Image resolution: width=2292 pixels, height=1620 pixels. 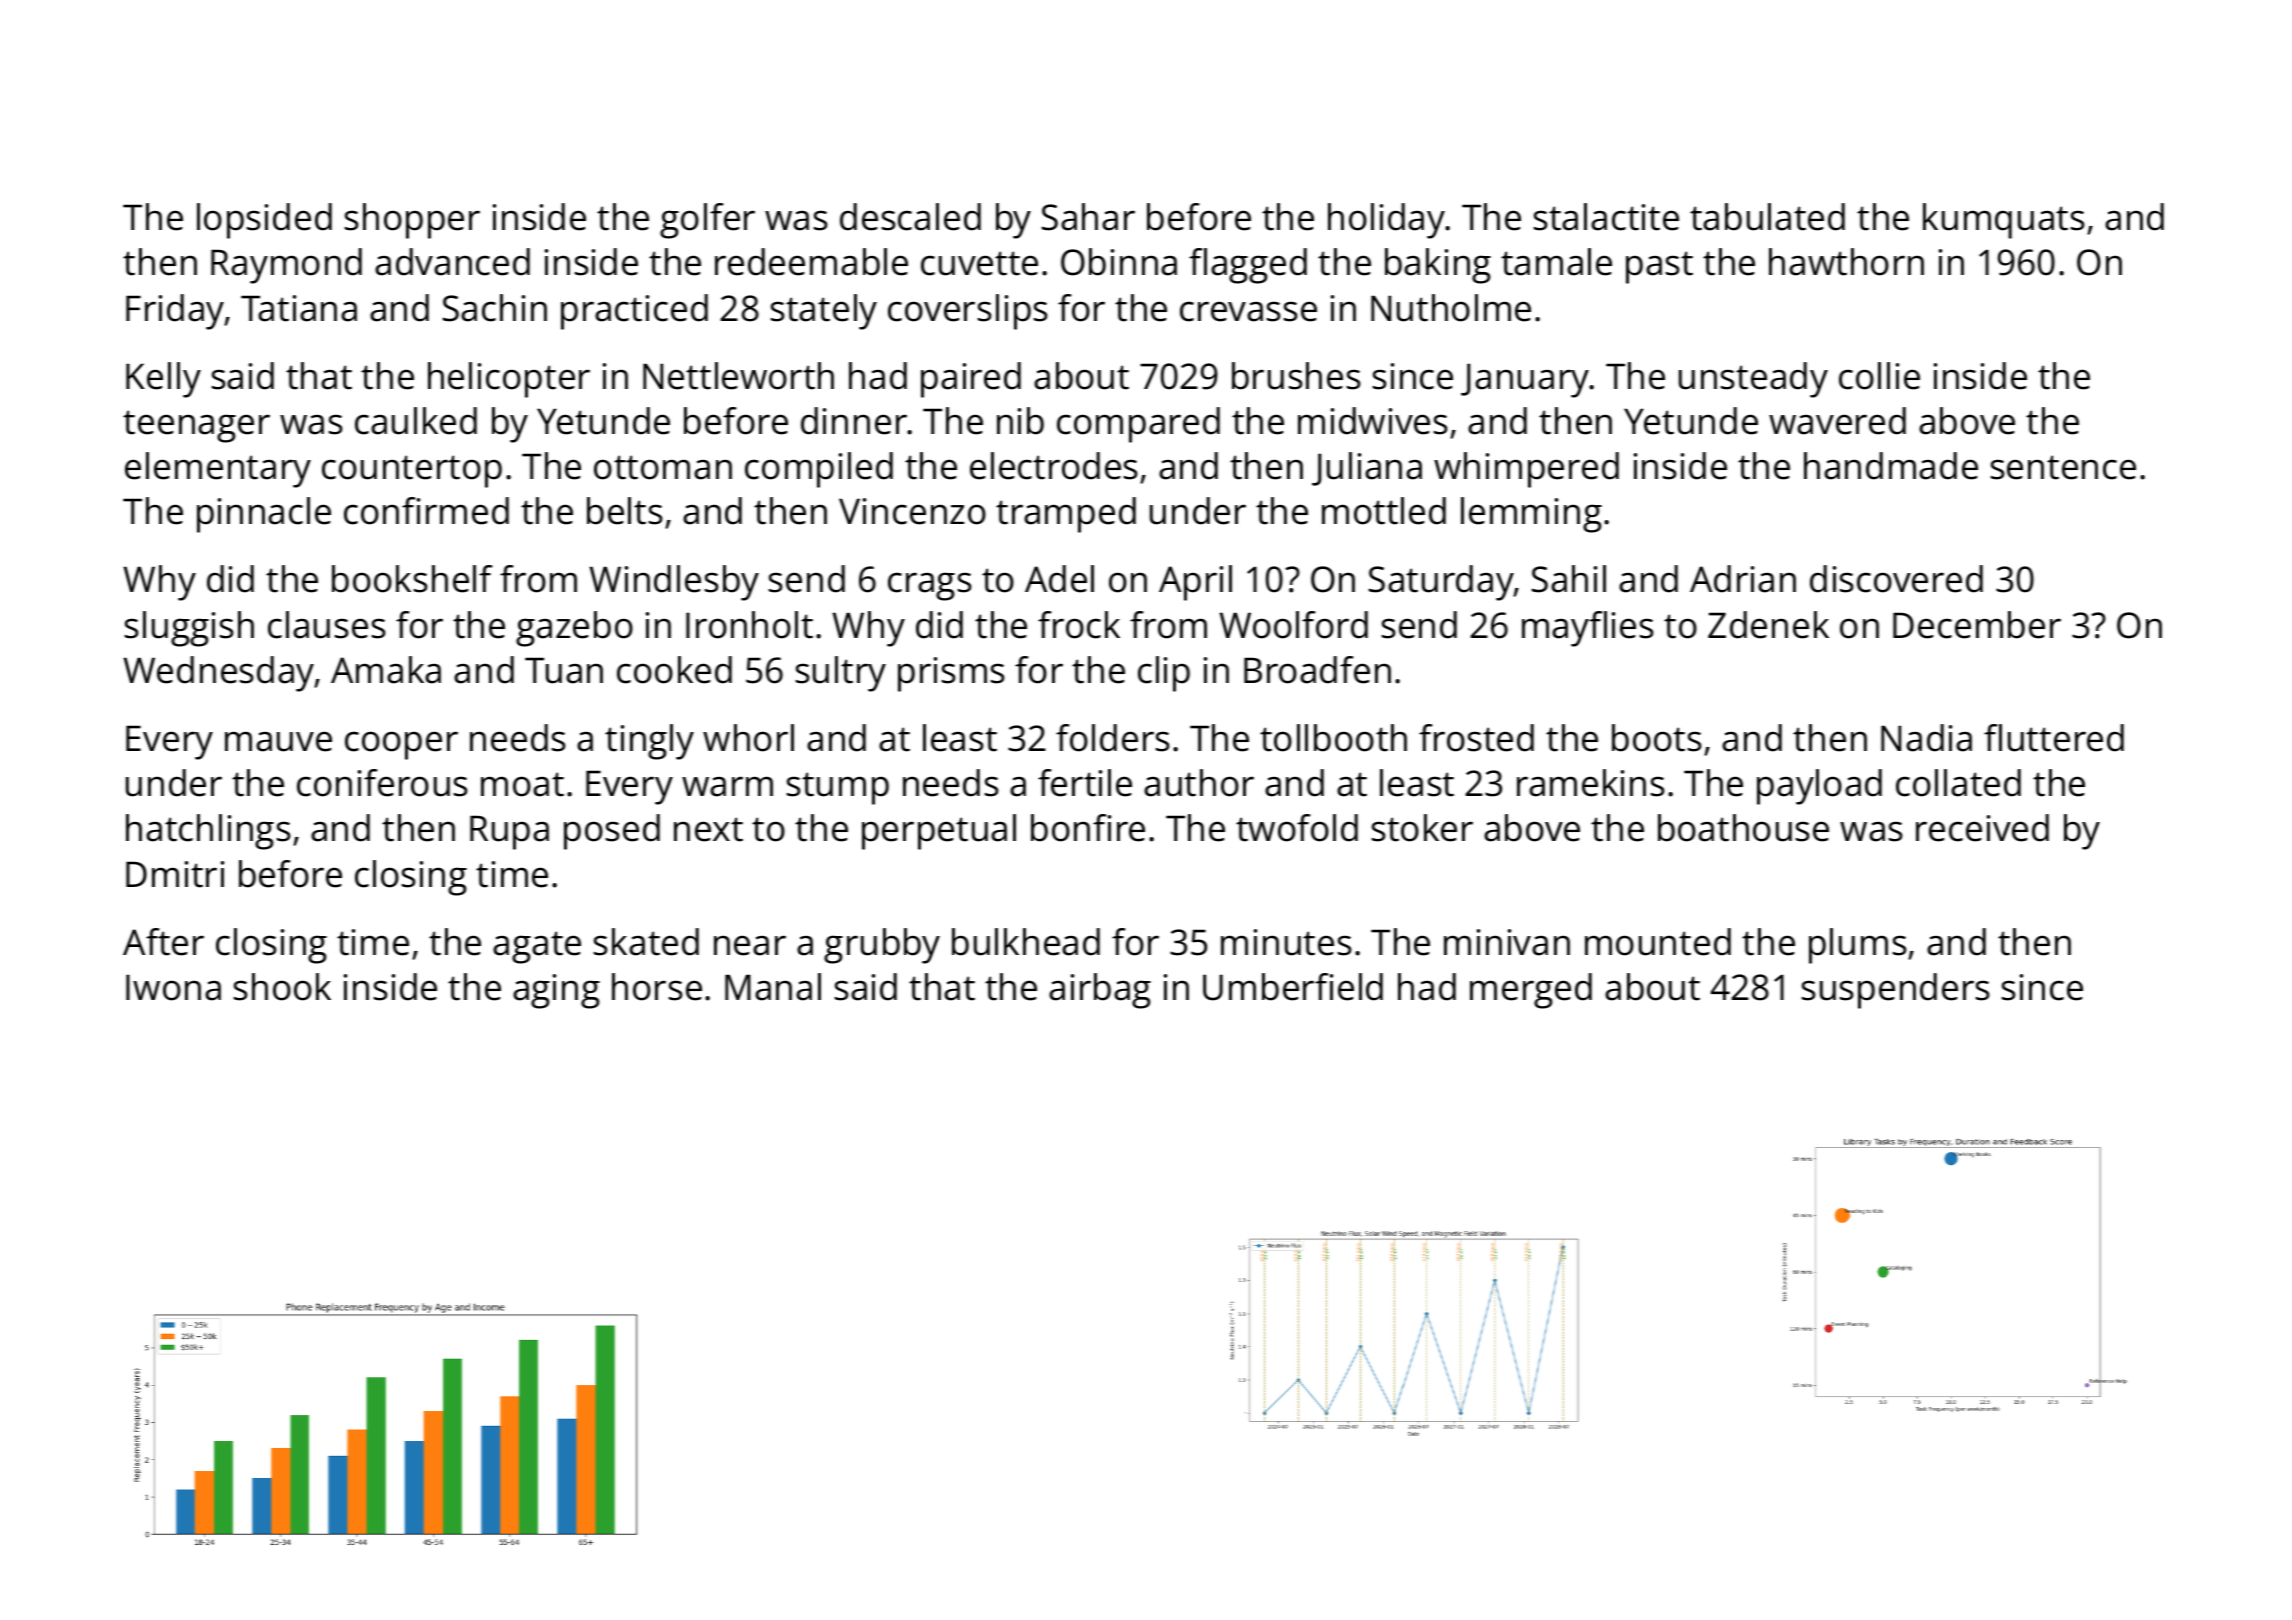 I want to click on handmade, so click(x=1891, y=466).
